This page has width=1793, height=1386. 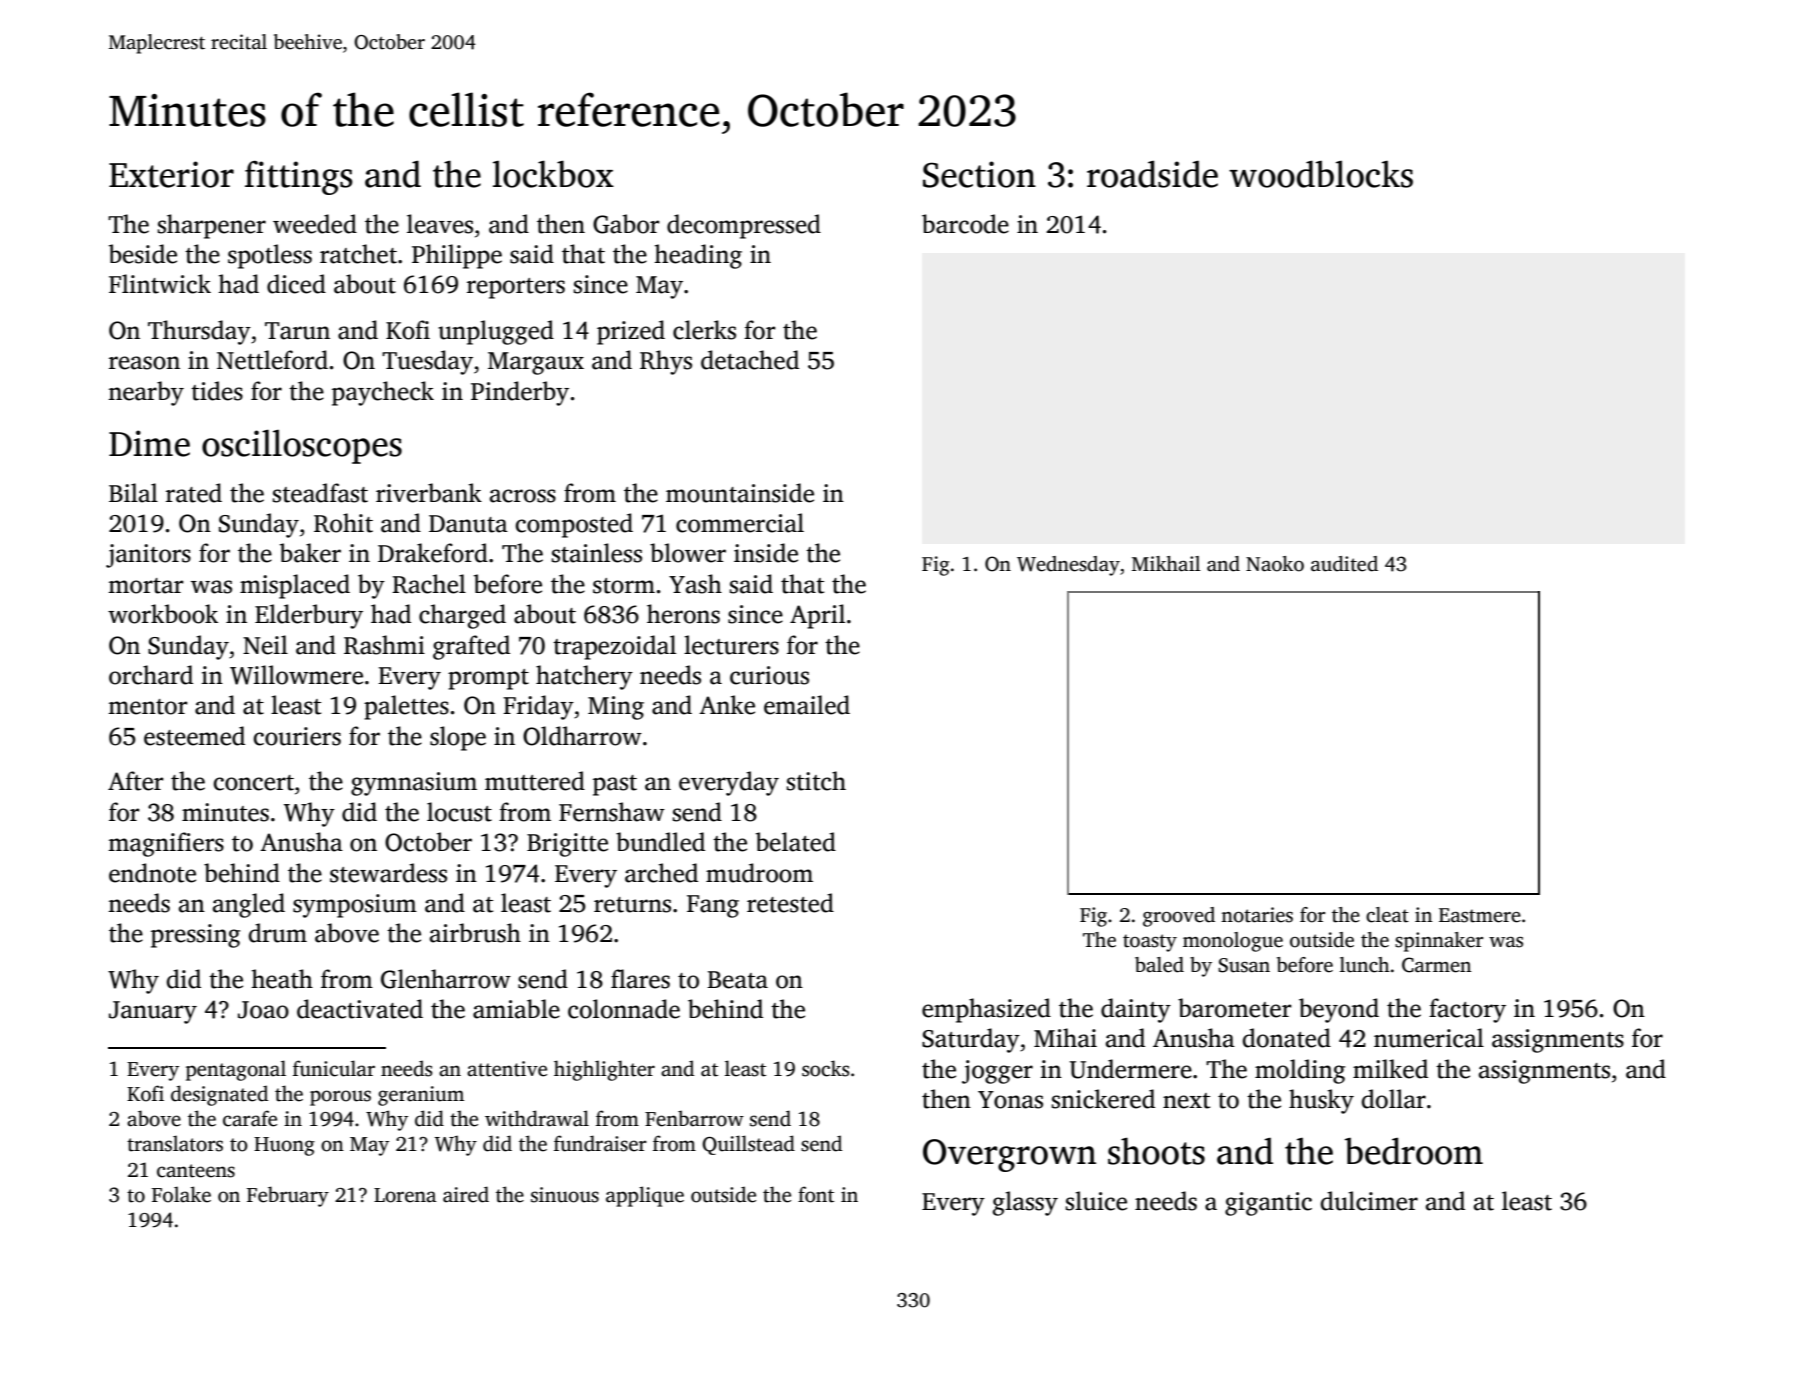 What do you see at coordinates (1344, 564) in the page?
I see `audited` at bounding box center [1344, 564].
